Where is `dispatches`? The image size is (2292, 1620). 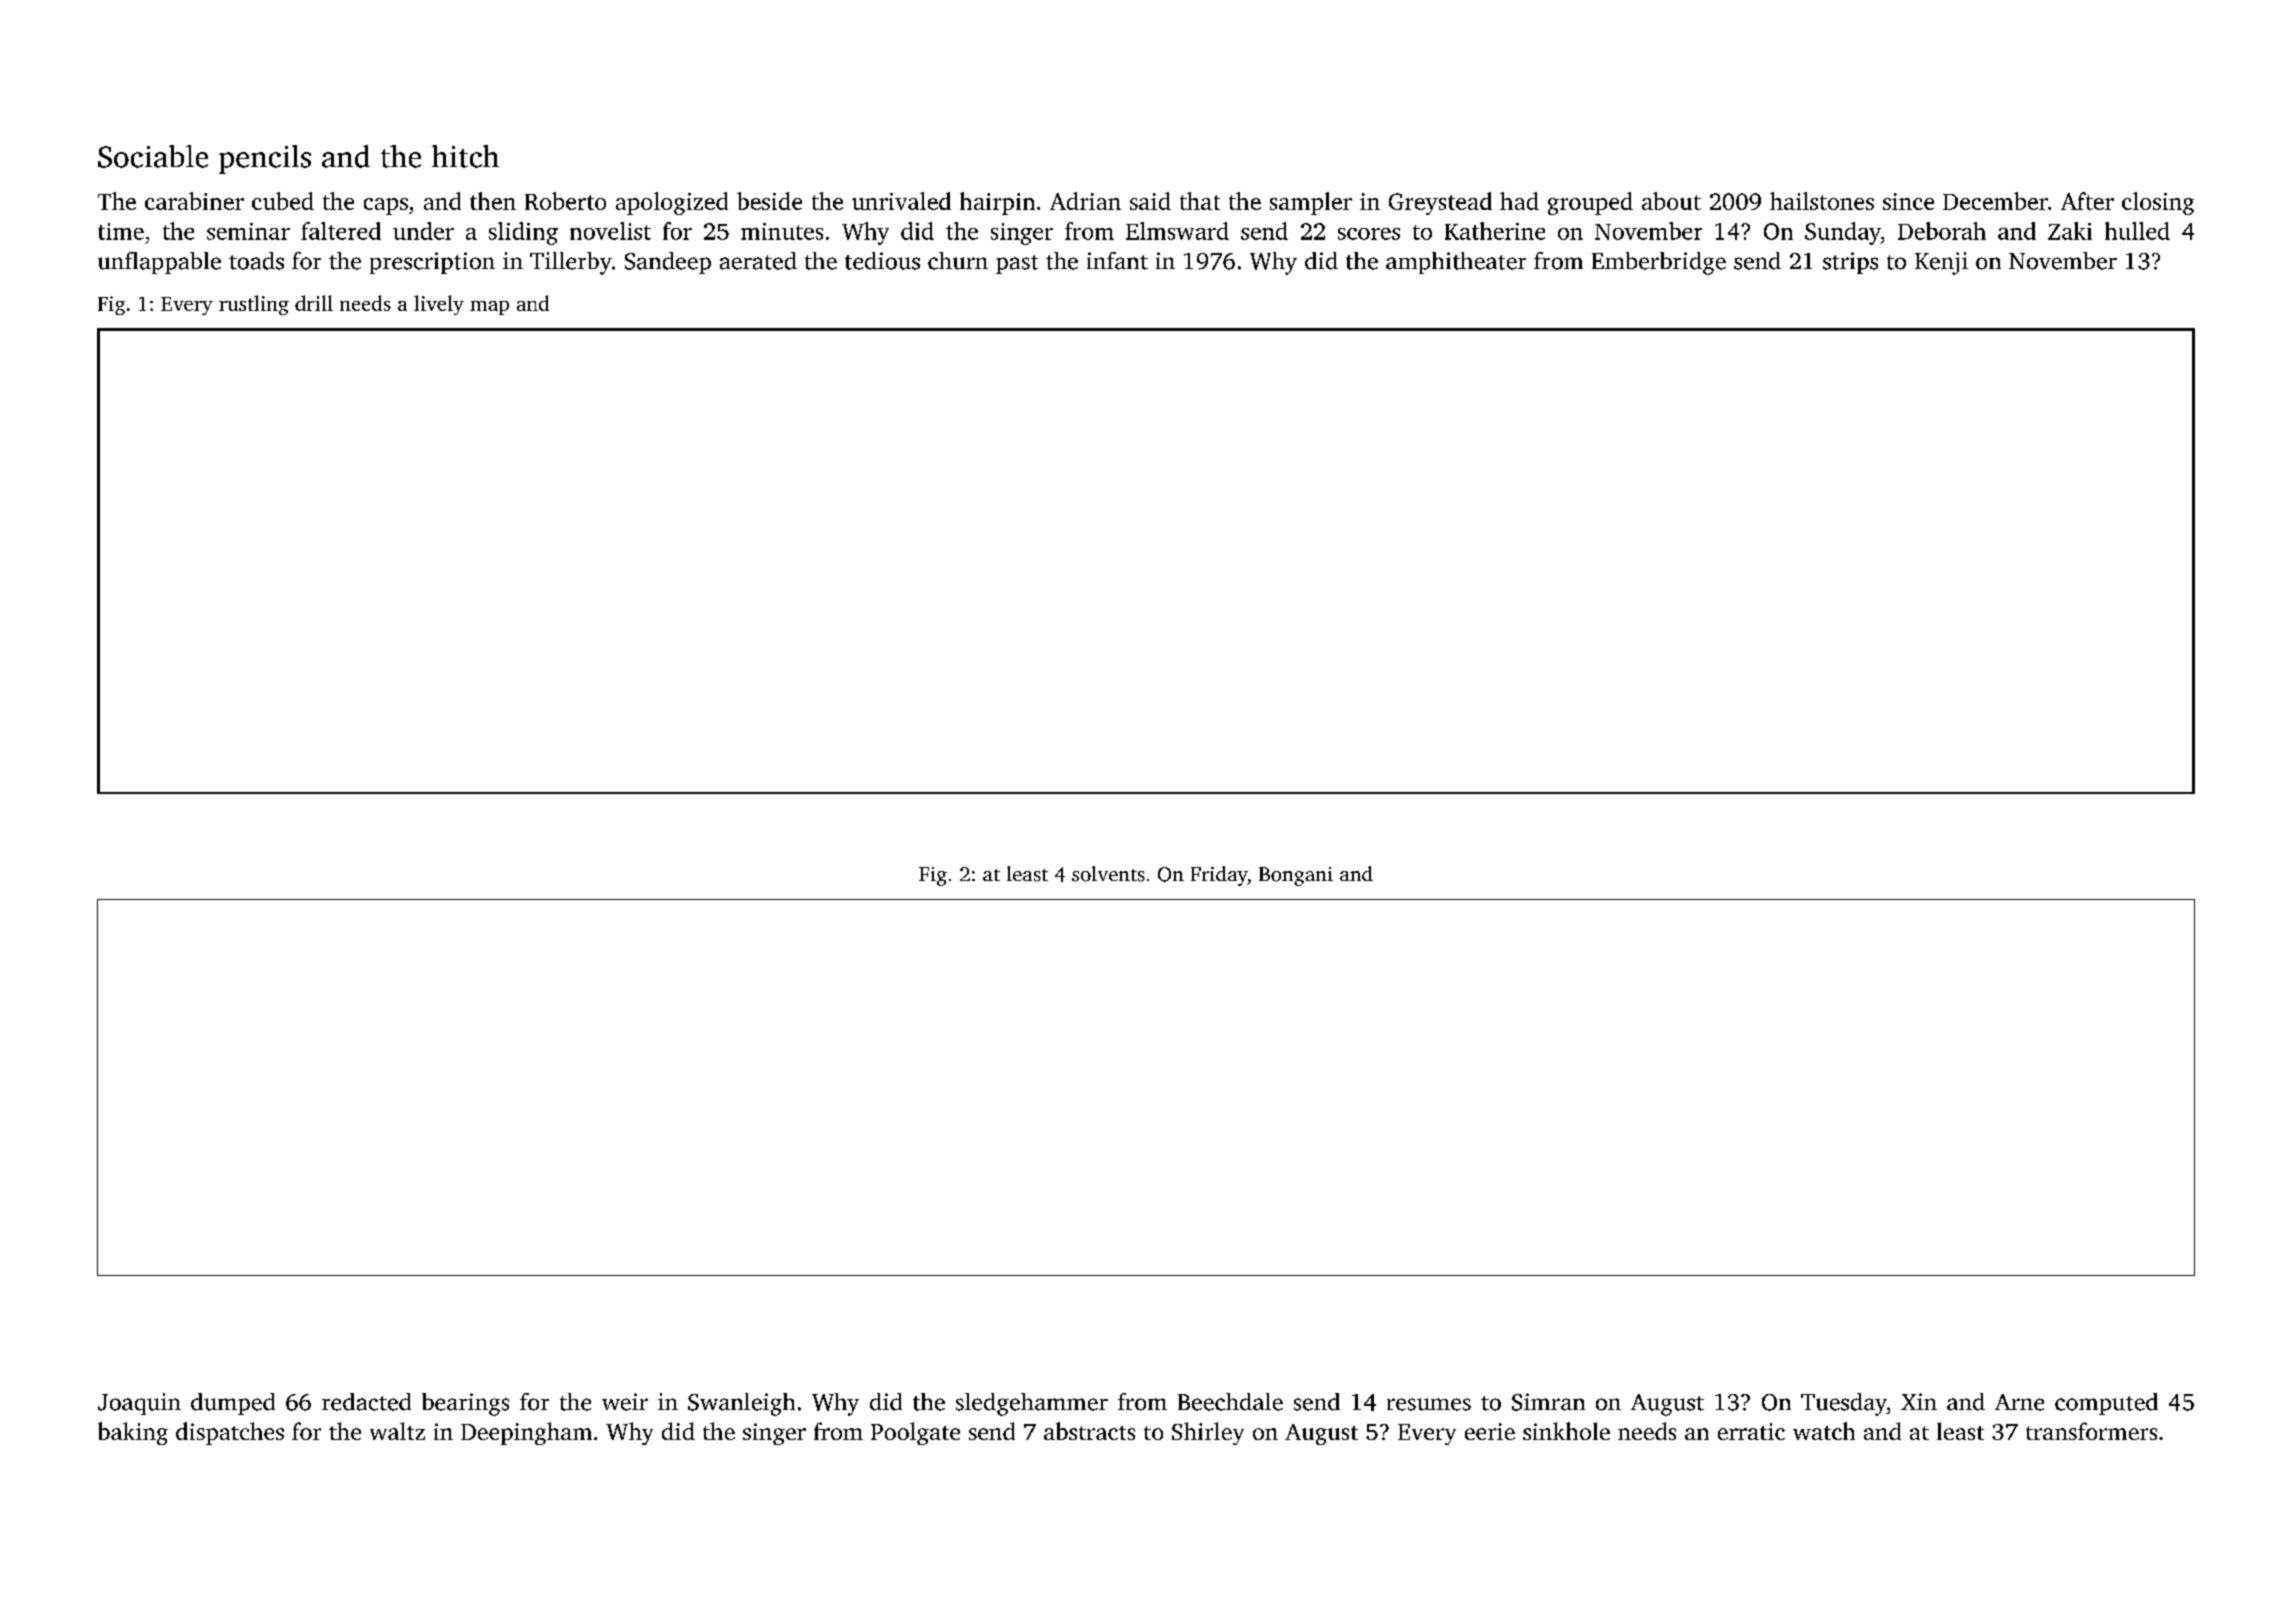
dispatches is located at coordinates (230, 1433).
